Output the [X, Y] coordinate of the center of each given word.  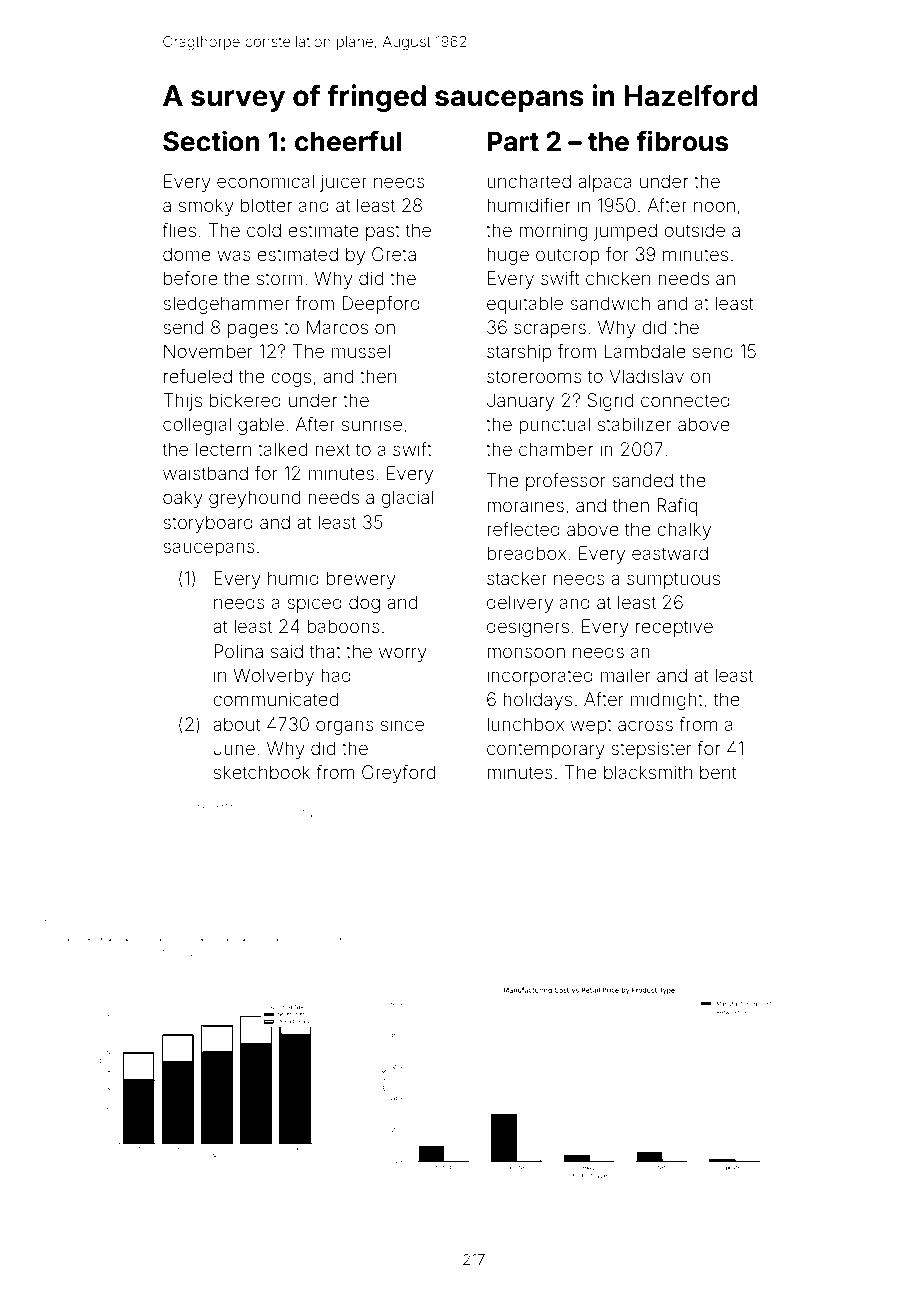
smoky [206, 207]
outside [694, 230]
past [383, 232]
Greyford [398, 774]
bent [718, 772]
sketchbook [262, 772]
